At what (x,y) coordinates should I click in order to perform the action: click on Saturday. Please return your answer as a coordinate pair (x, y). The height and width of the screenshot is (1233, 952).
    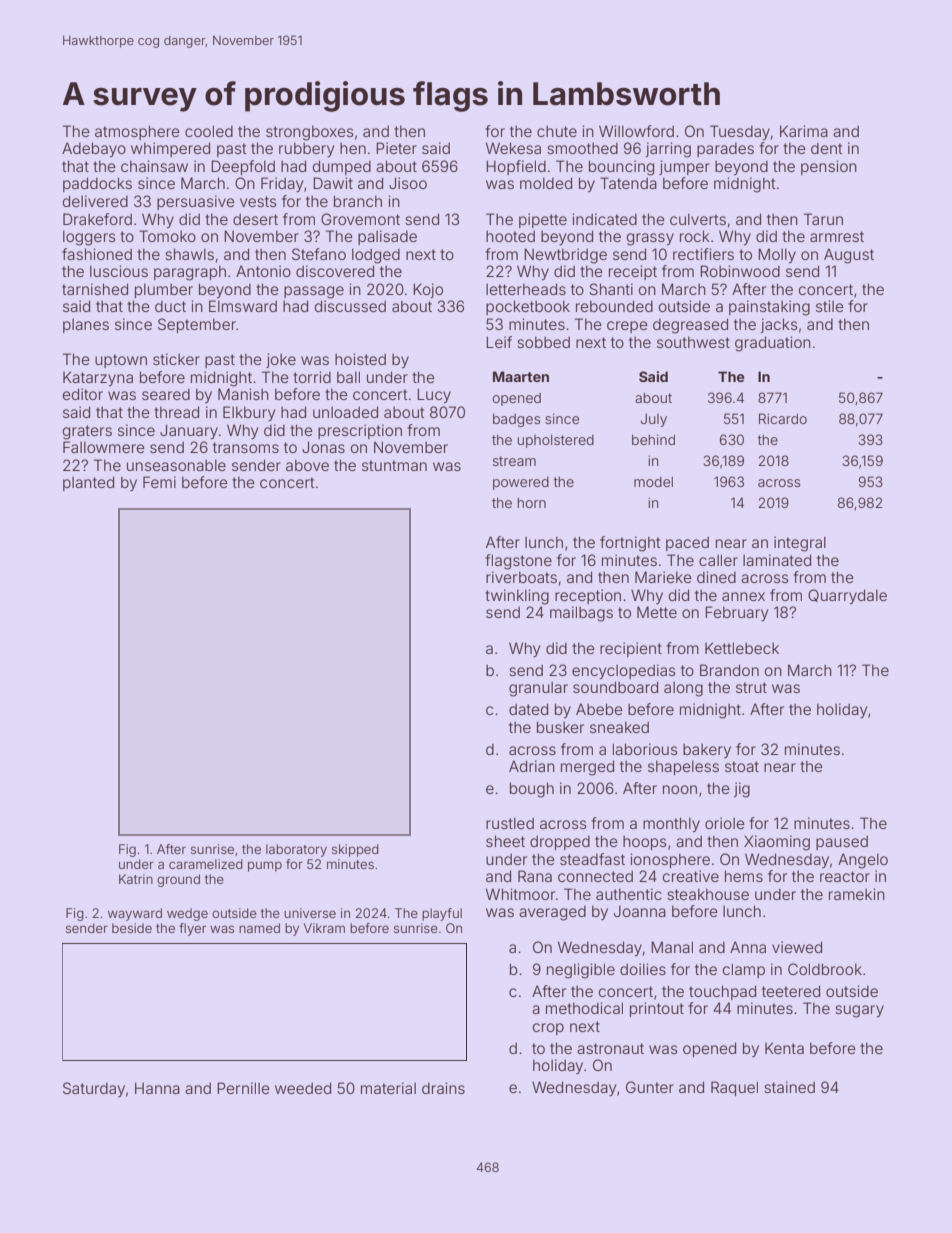
    Looking at the image, I should click on (94, 1089).
